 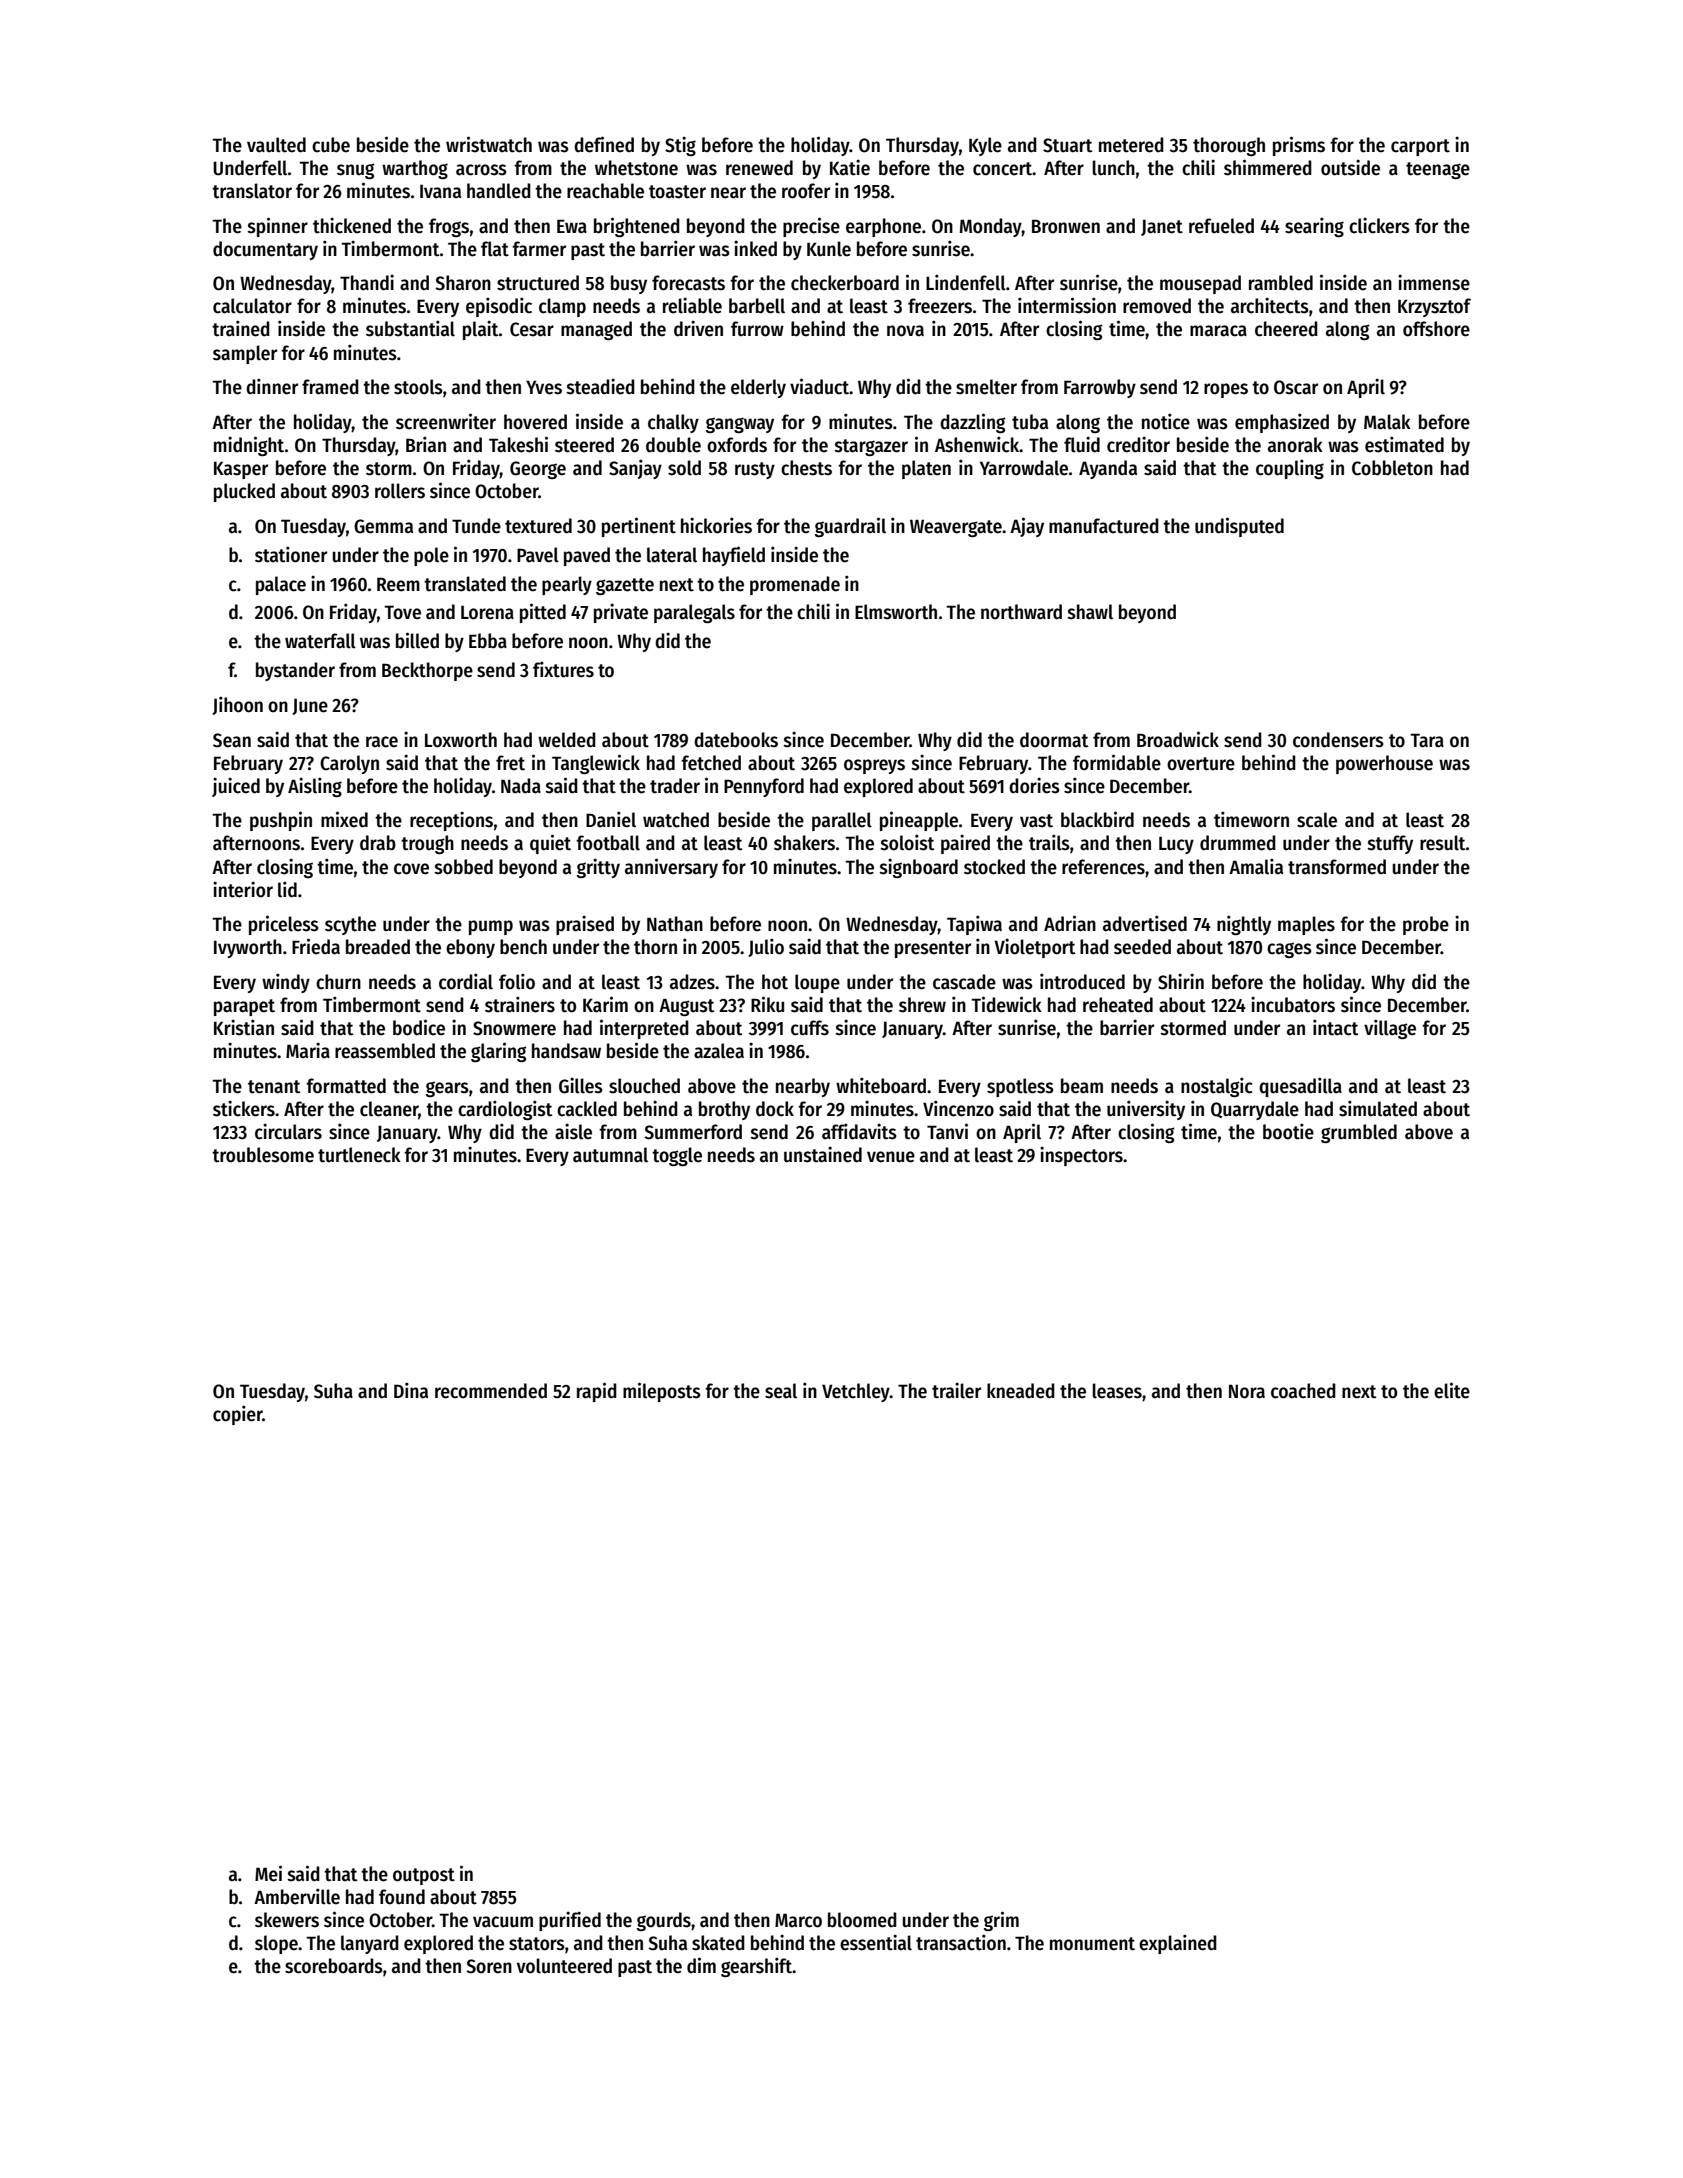 I want to click on explained, so click(x=1178, y=1944).
